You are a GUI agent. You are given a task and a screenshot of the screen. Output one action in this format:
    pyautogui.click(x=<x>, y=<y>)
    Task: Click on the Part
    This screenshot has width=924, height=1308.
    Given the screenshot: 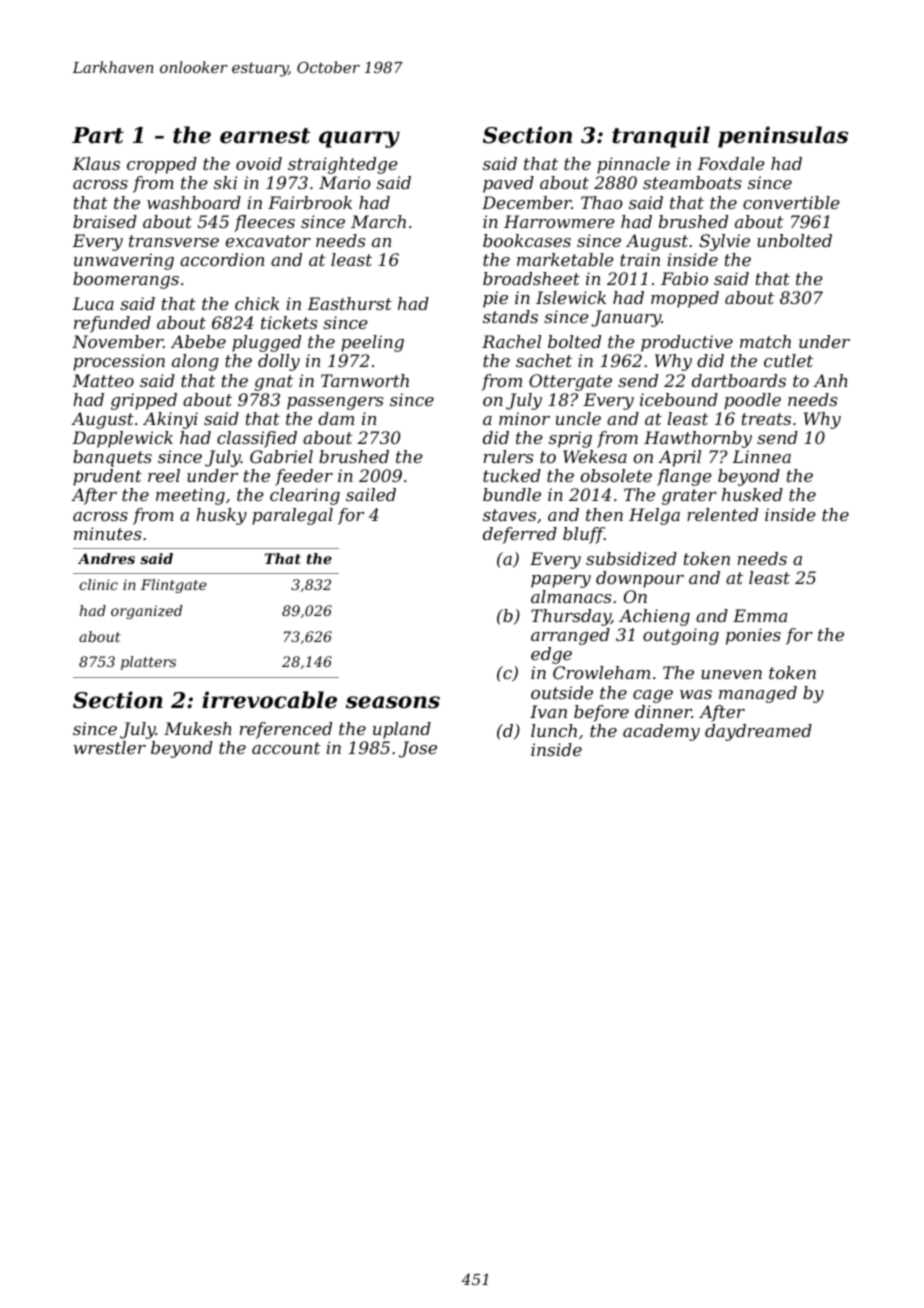 What is the action you would take?
    pyautogui.click(x=98, y=135)
